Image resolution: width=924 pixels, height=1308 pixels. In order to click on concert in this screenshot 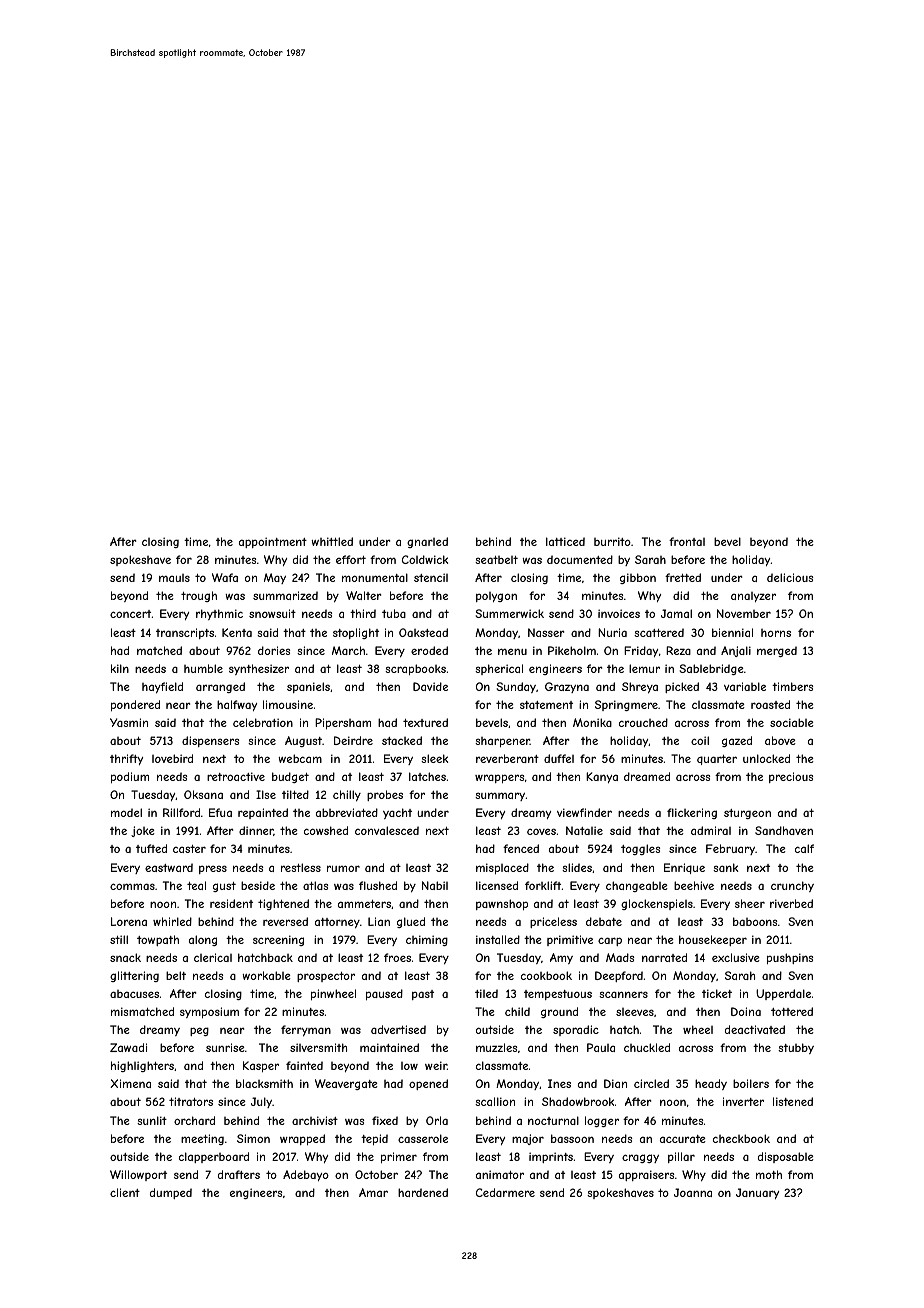, I will do `click(131, 614)`.
